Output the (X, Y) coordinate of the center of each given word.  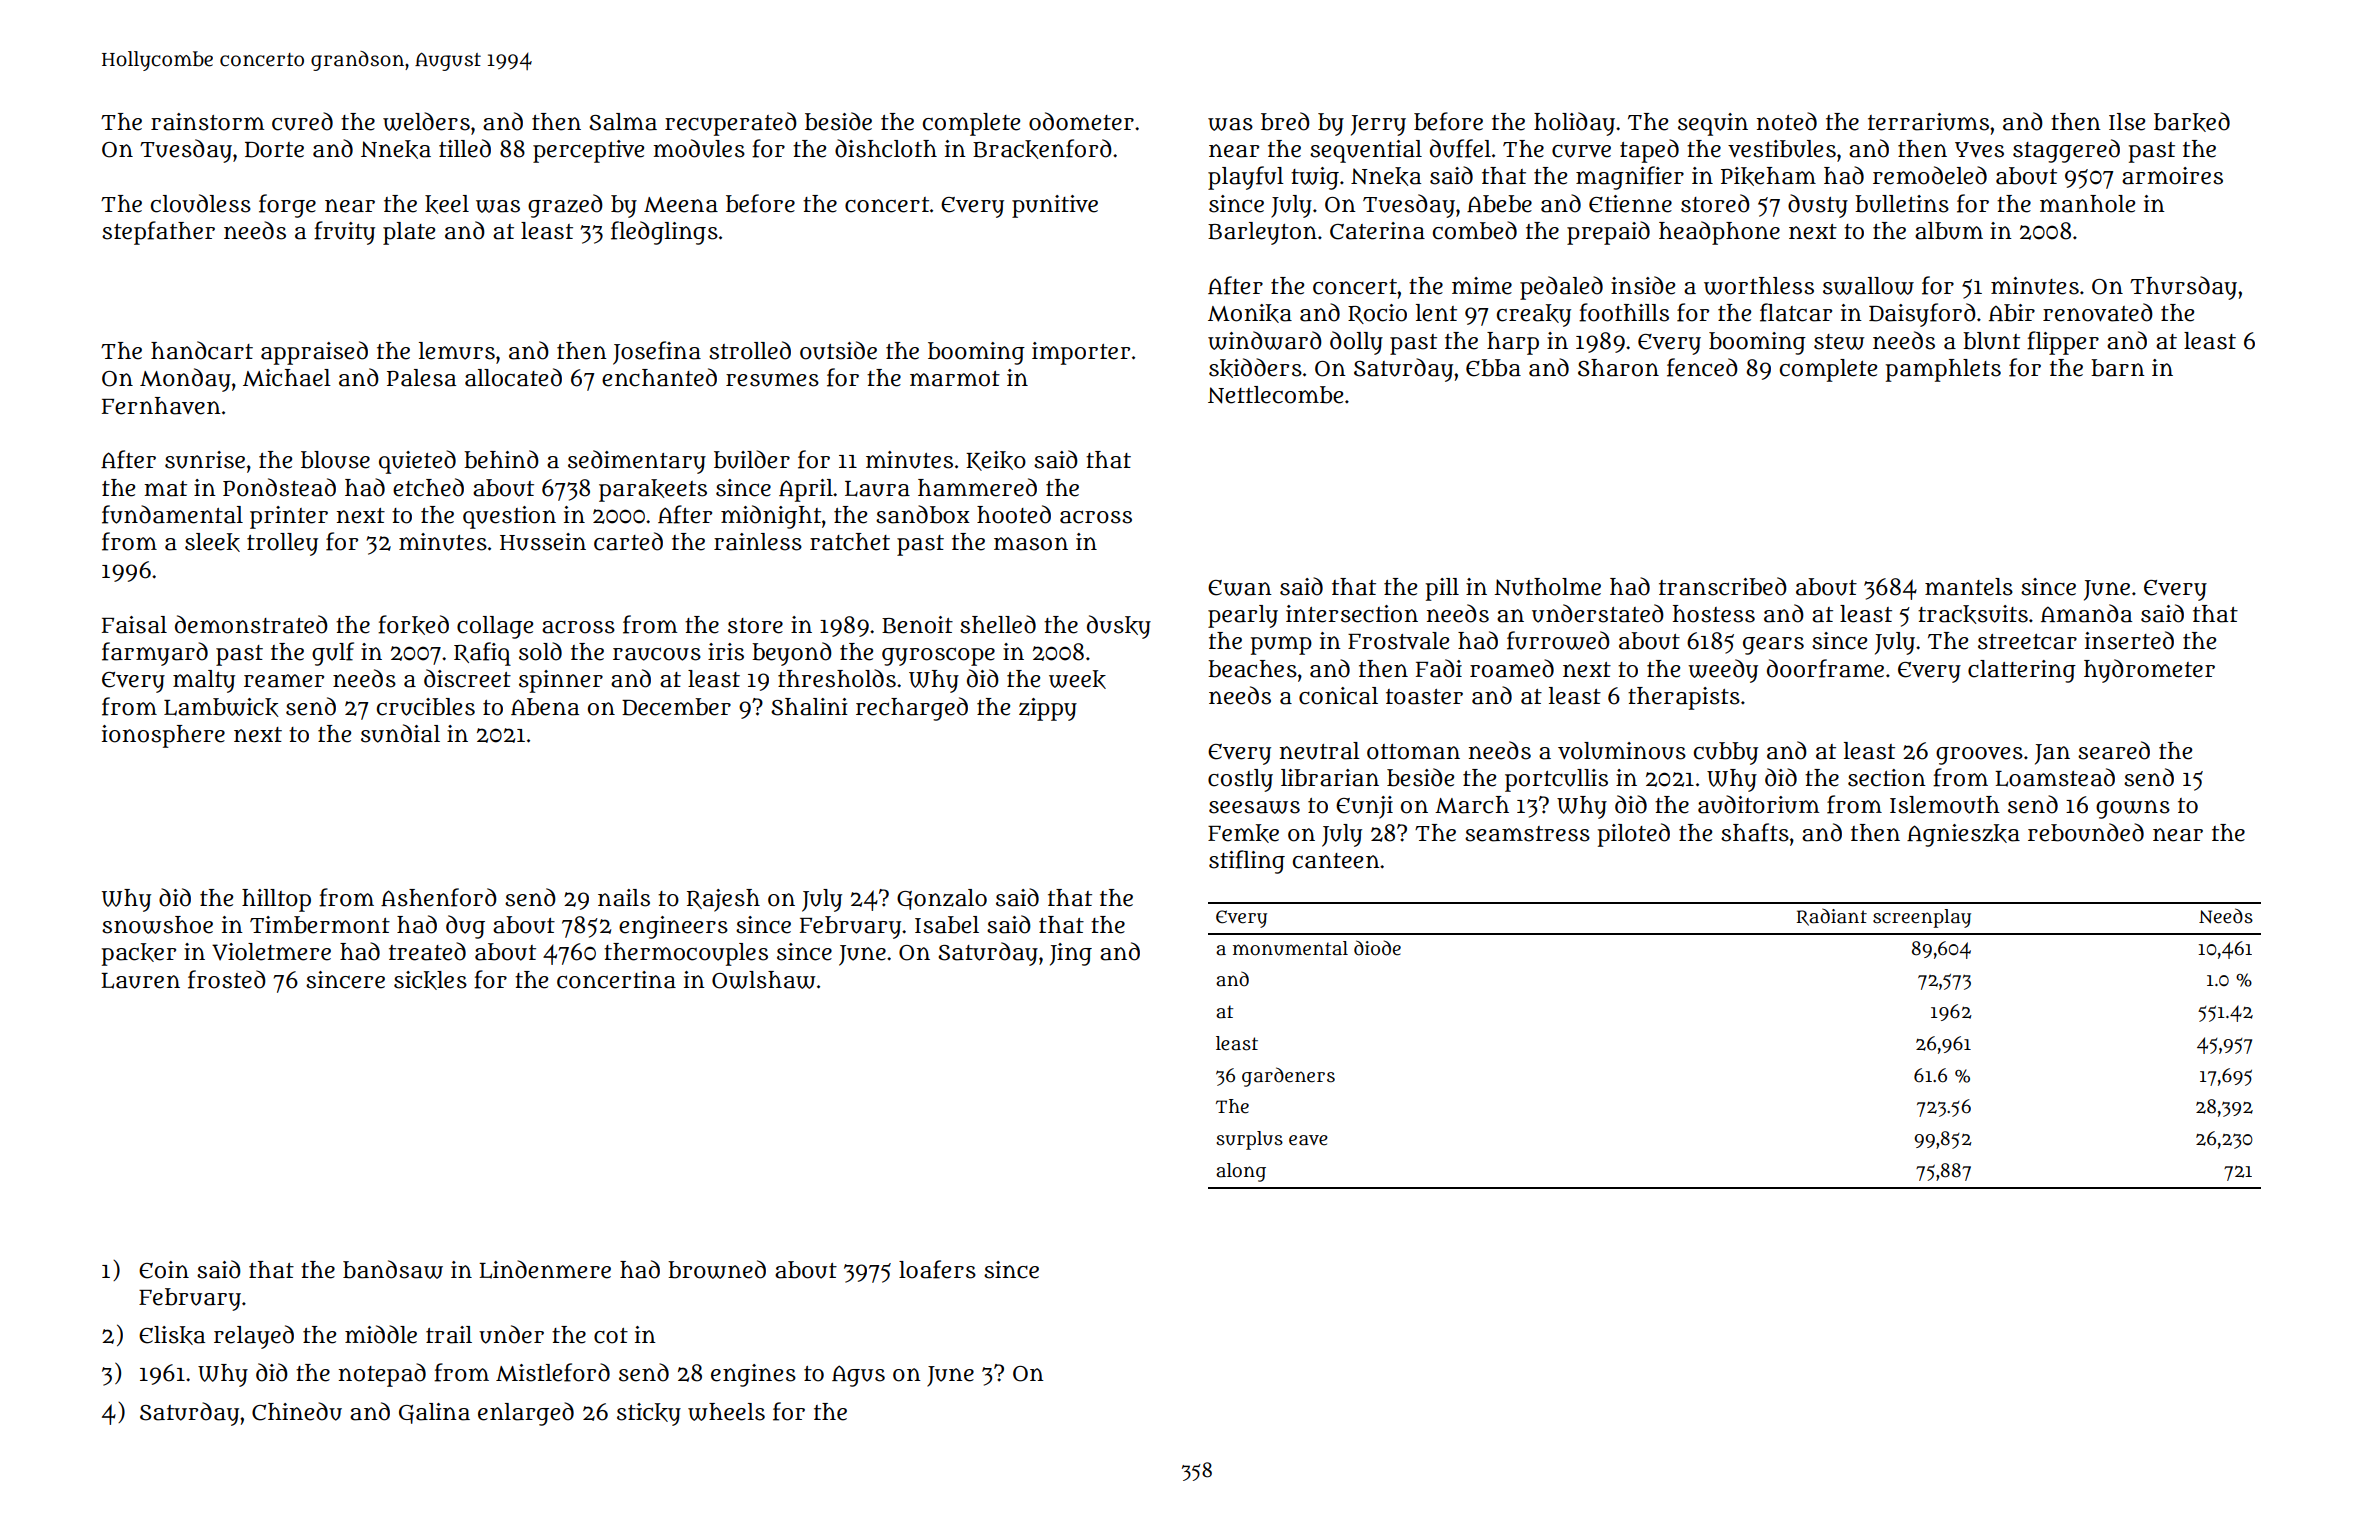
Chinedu (297, 1411)
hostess (1714, 614)
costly (1240, 780)
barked (2192, 122)
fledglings (664, 233)
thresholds (837, 678)
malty (204, 681)
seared (2114, 750)
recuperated (731, 124)
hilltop (276, 900)
